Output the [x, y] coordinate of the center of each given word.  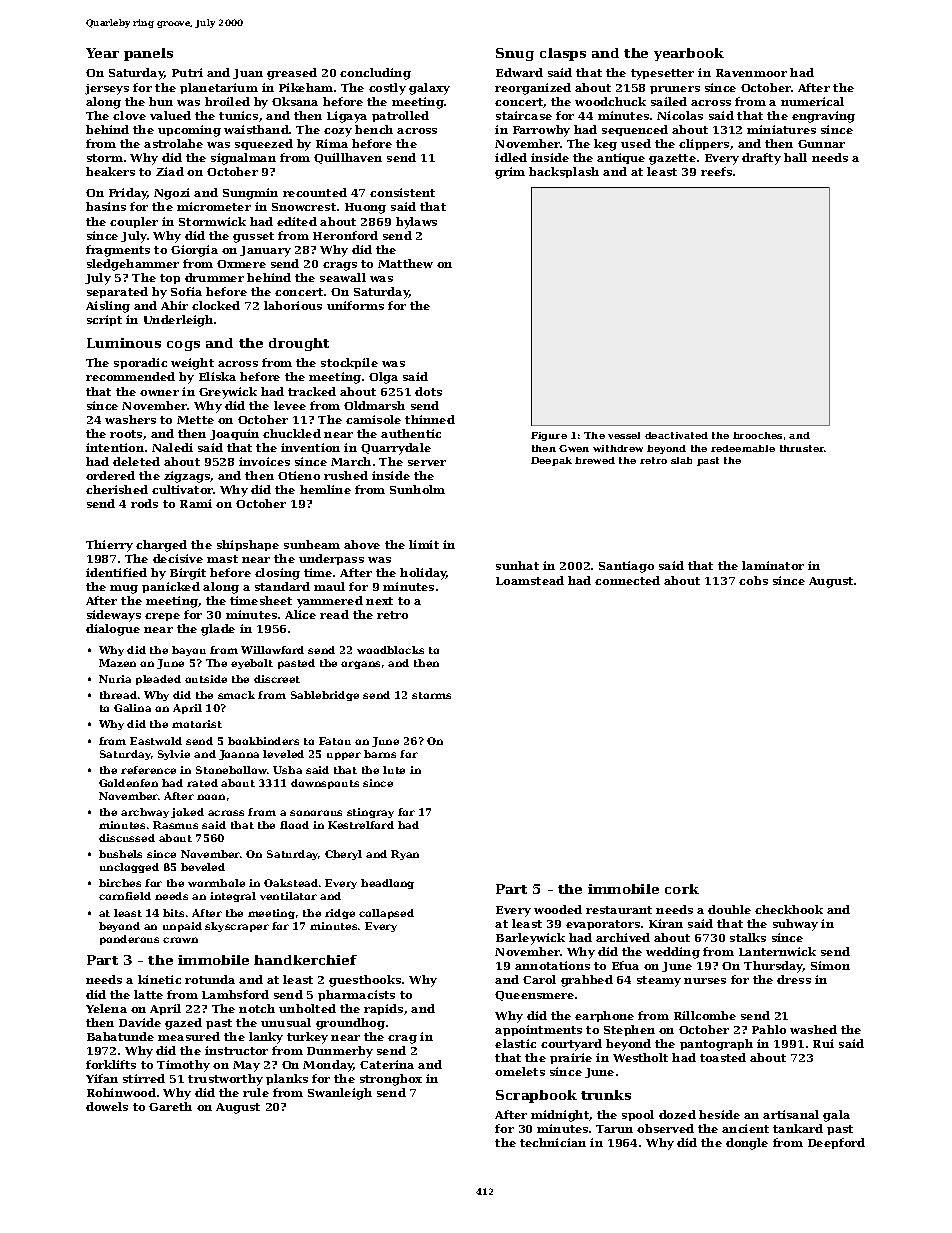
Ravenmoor [751, 73]
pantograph [716, 1045]
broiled [227, 101]
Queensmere [534, 996]
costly [387, 89]
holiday [423, 574]
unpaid [182, 927]
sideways [114, 616]
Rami [196, 503]
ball [795, 157]
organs [360, 665]
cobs [753, 580]
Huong [365, 208]
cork [682, 889]
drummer [214, 277]
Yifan [102, 1078]
